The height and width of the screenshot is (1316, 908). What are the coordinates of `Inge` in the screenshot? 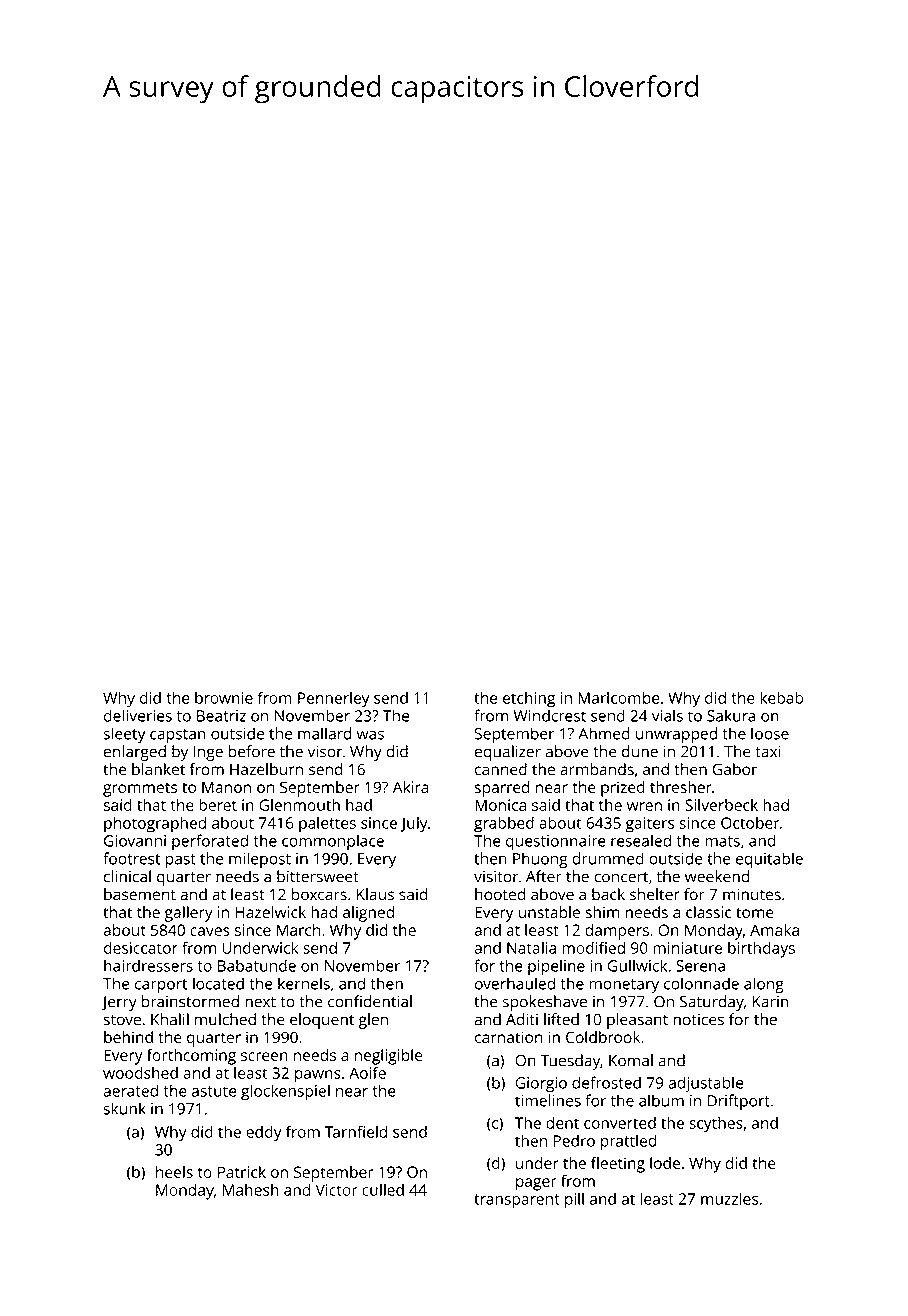 It's located at (208, 753).
